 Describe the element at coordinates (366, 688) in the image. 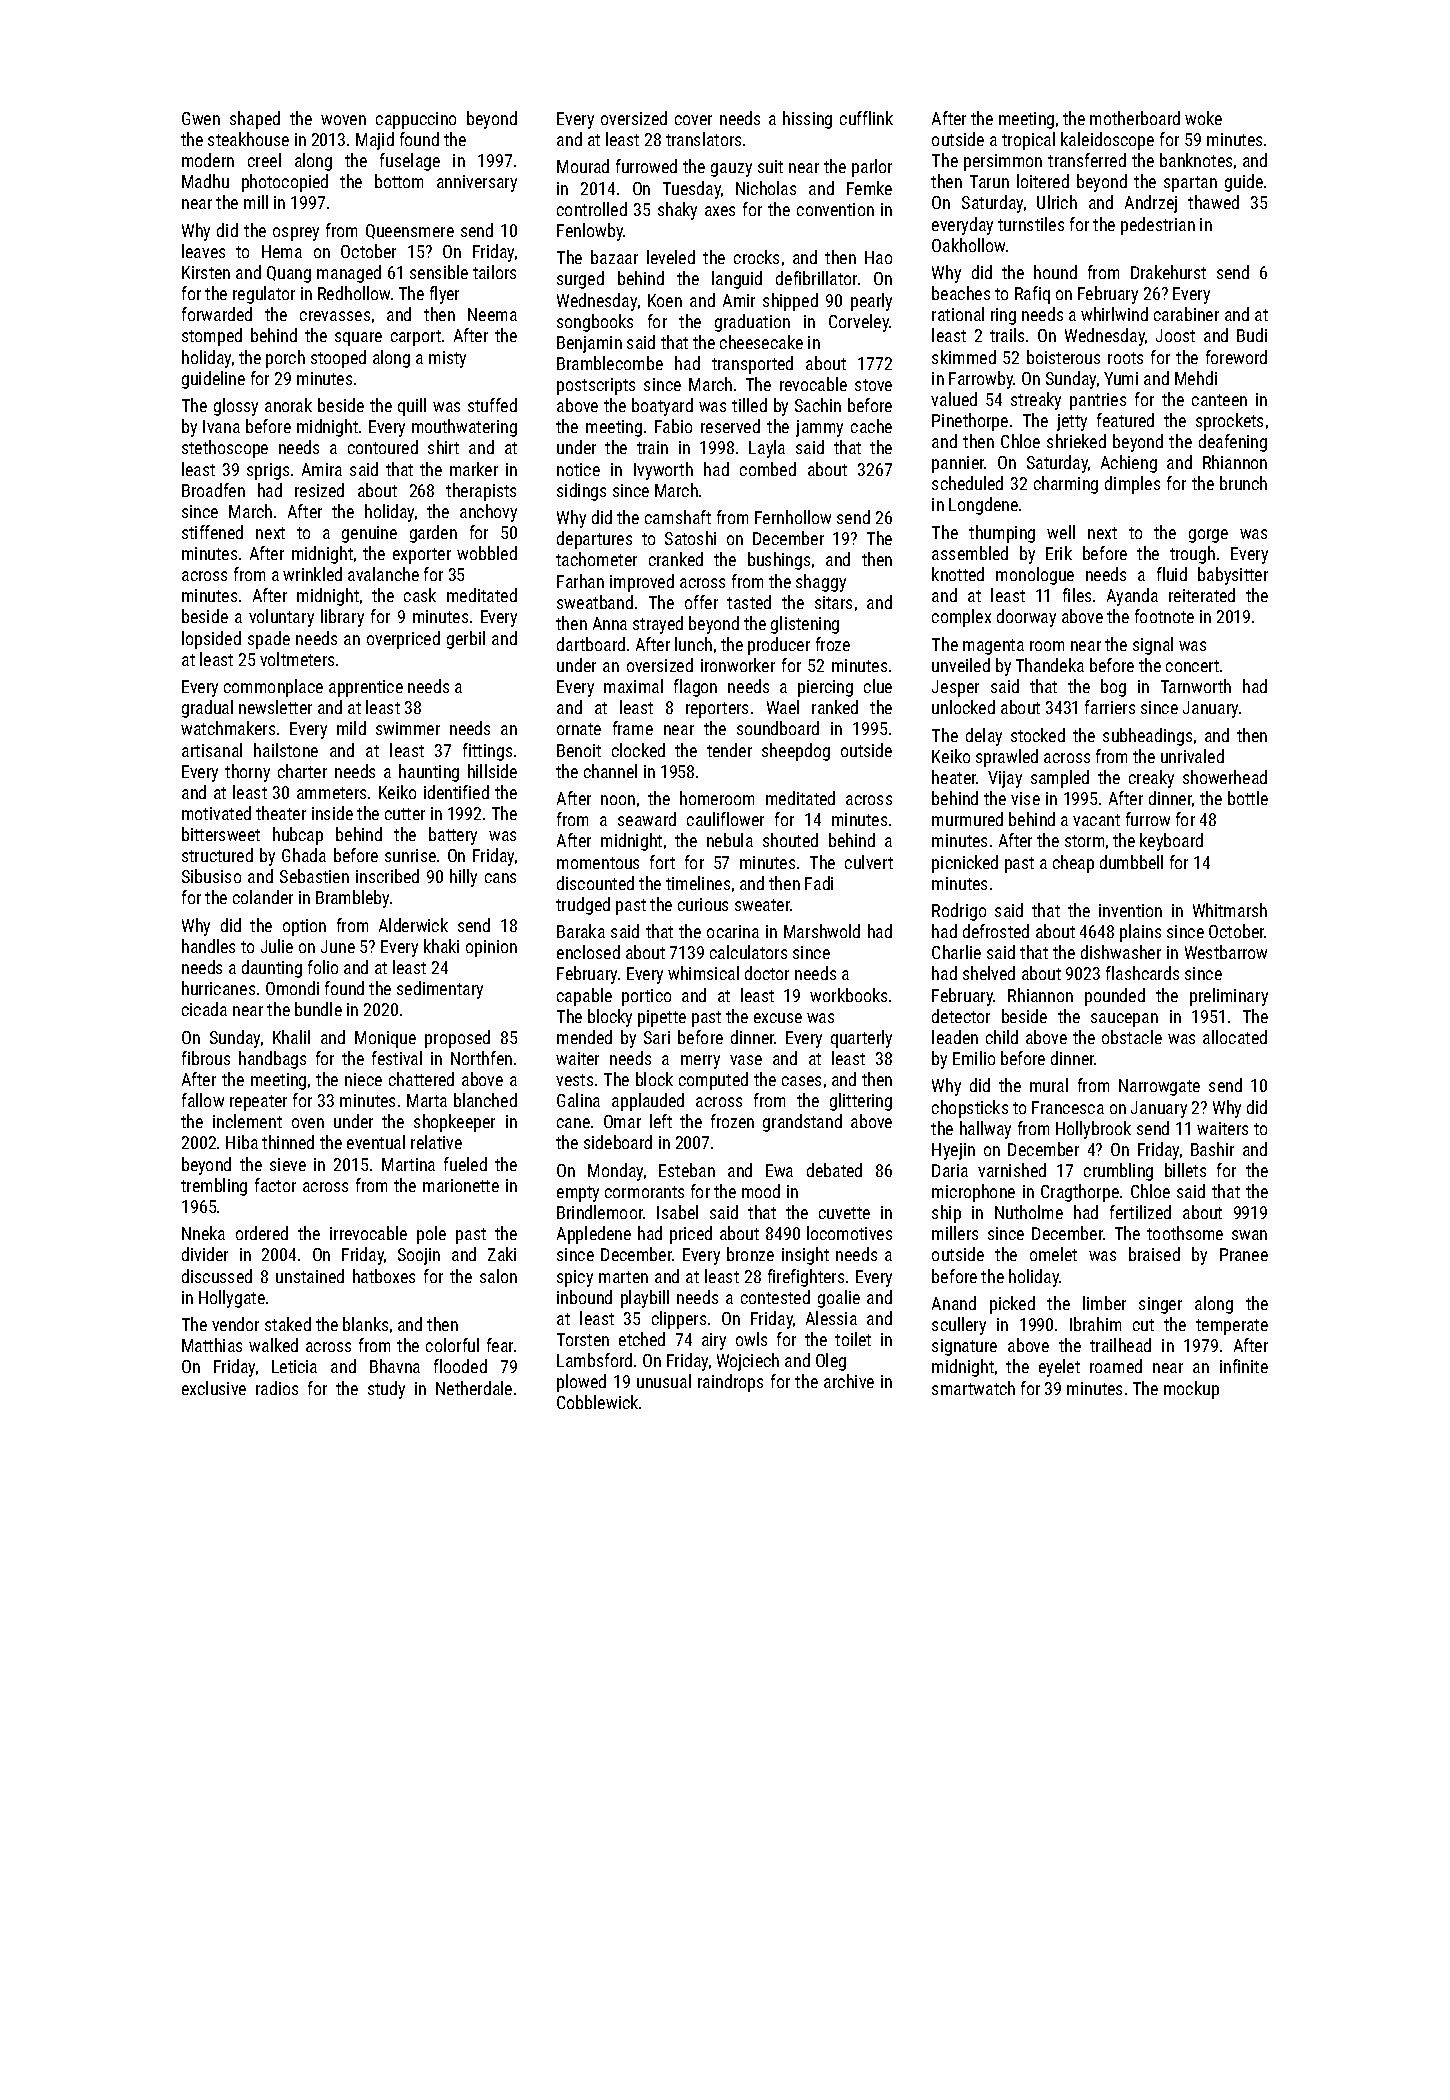

I see `apprentice` at that location.
